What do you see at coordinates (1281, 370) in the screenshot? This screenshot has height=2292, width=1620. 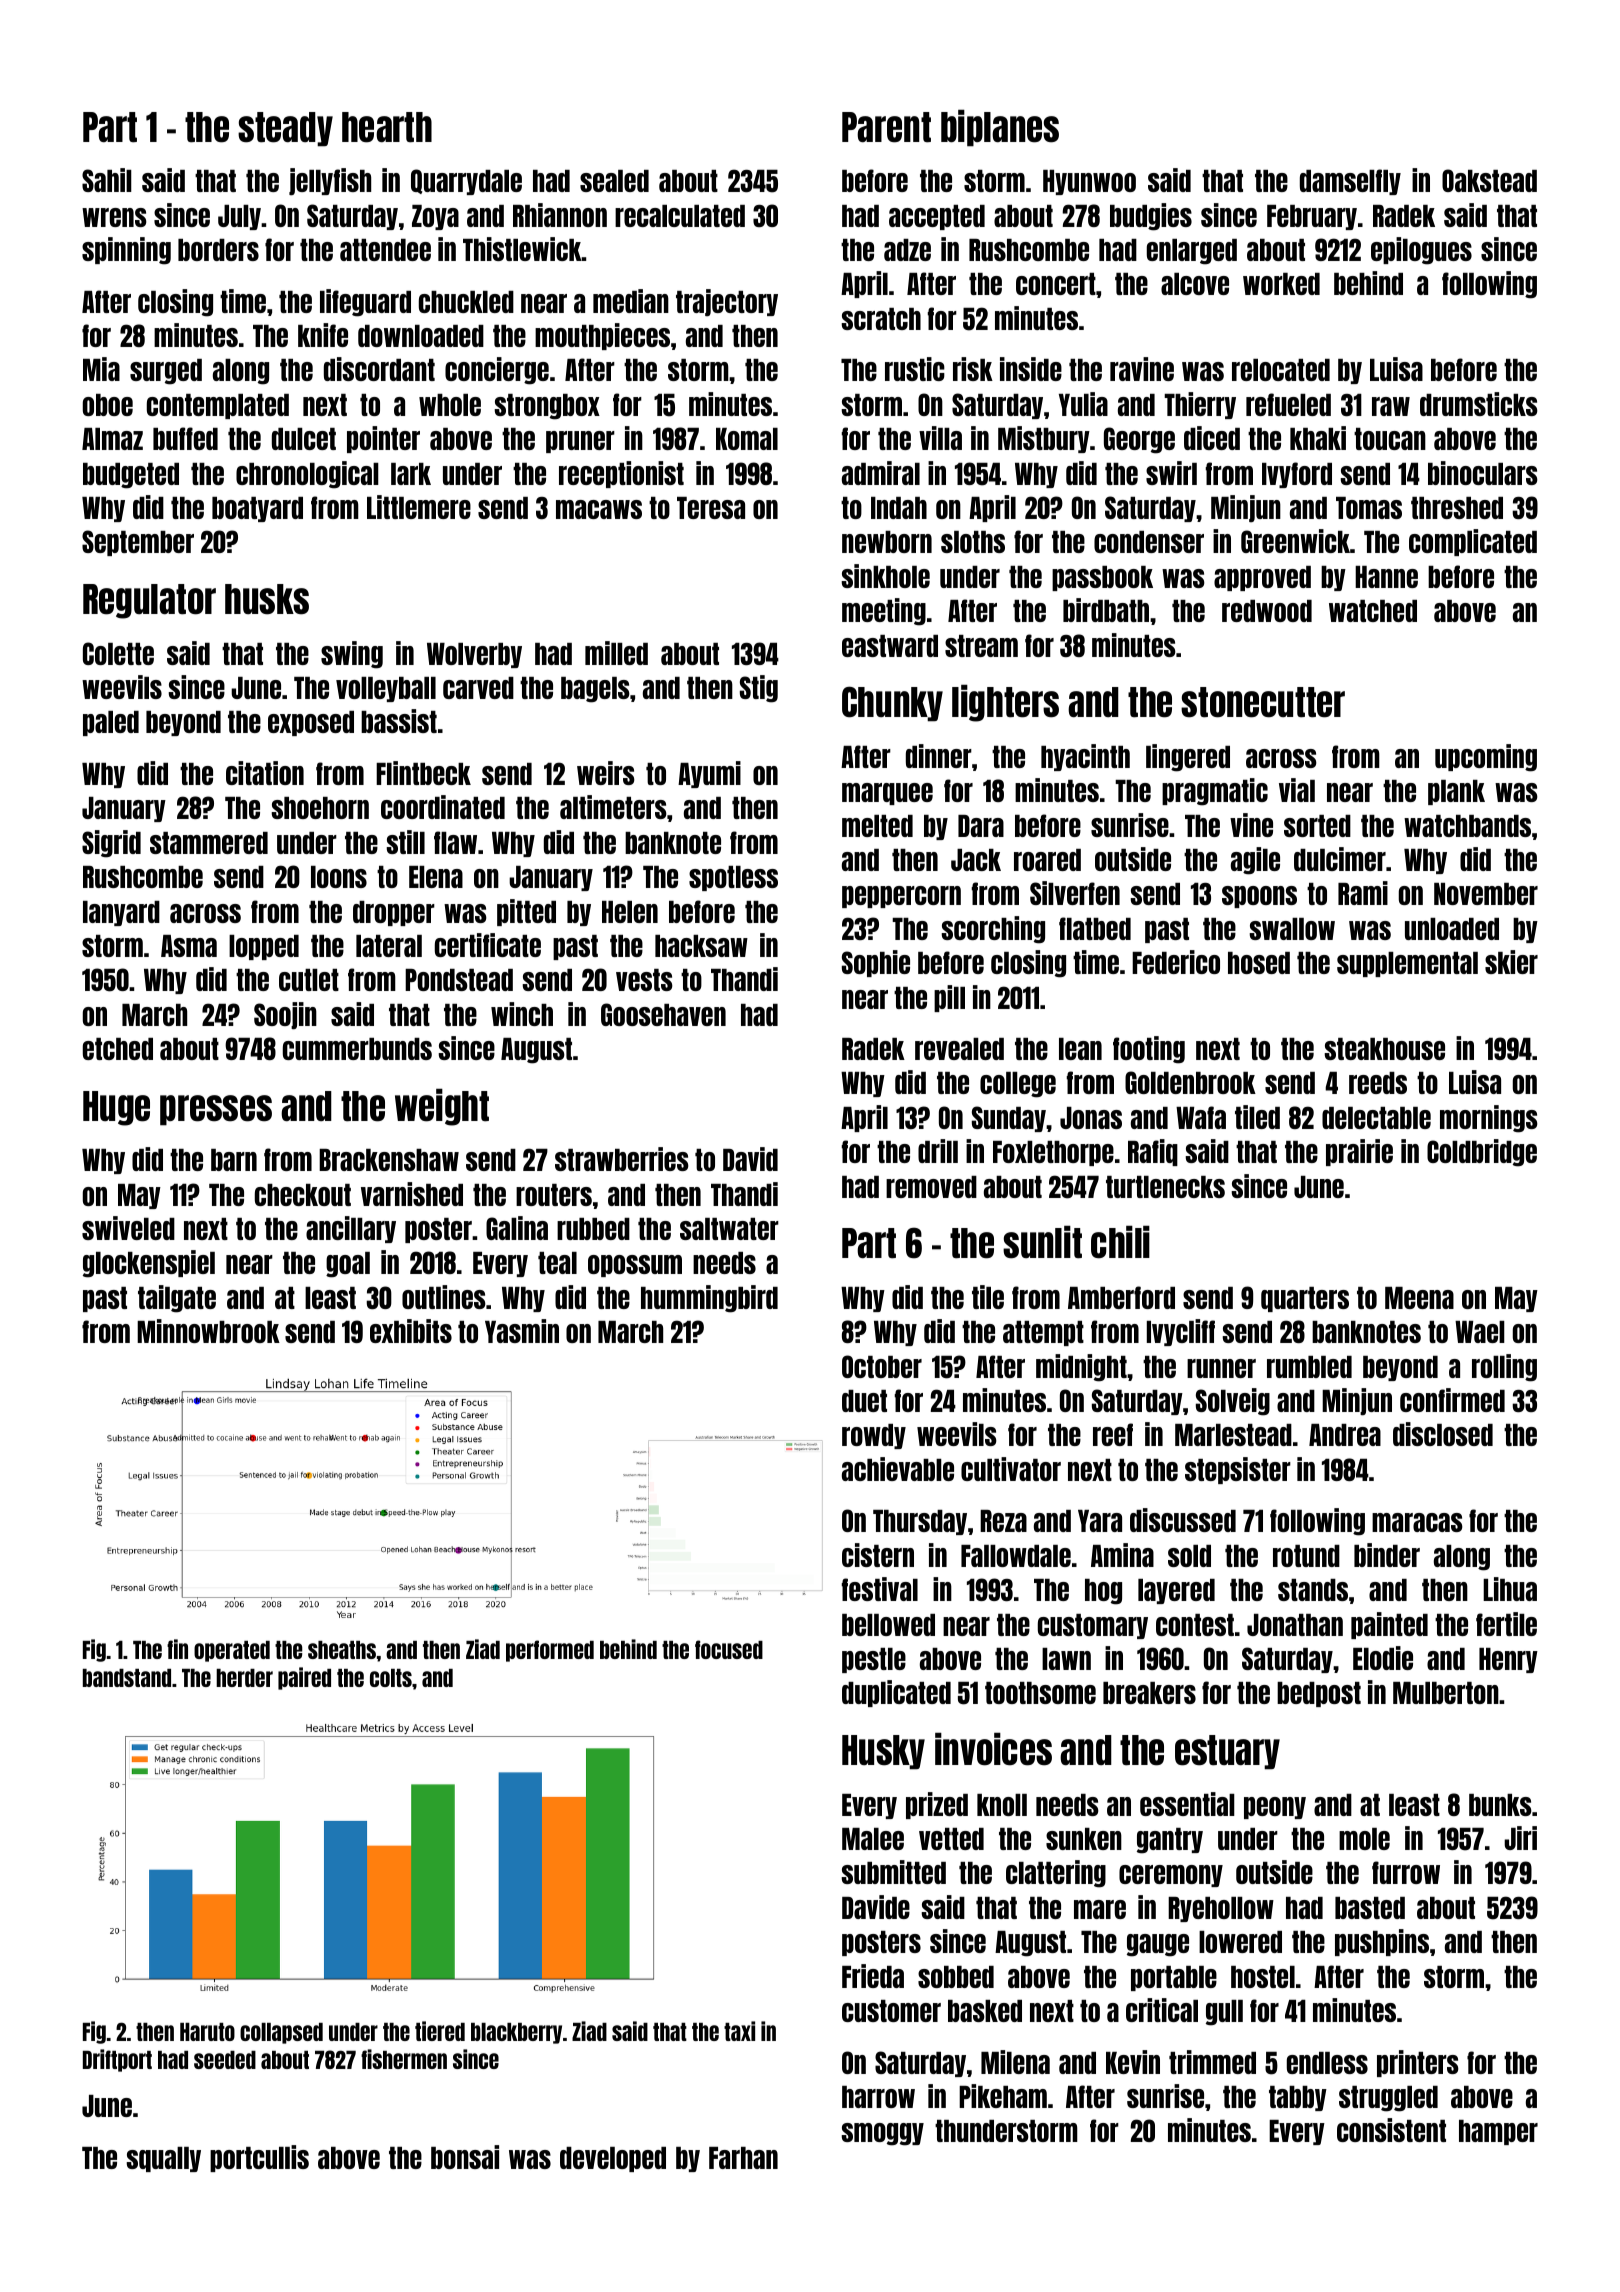 I see `relocated` at bounding box center [1281, 370].
